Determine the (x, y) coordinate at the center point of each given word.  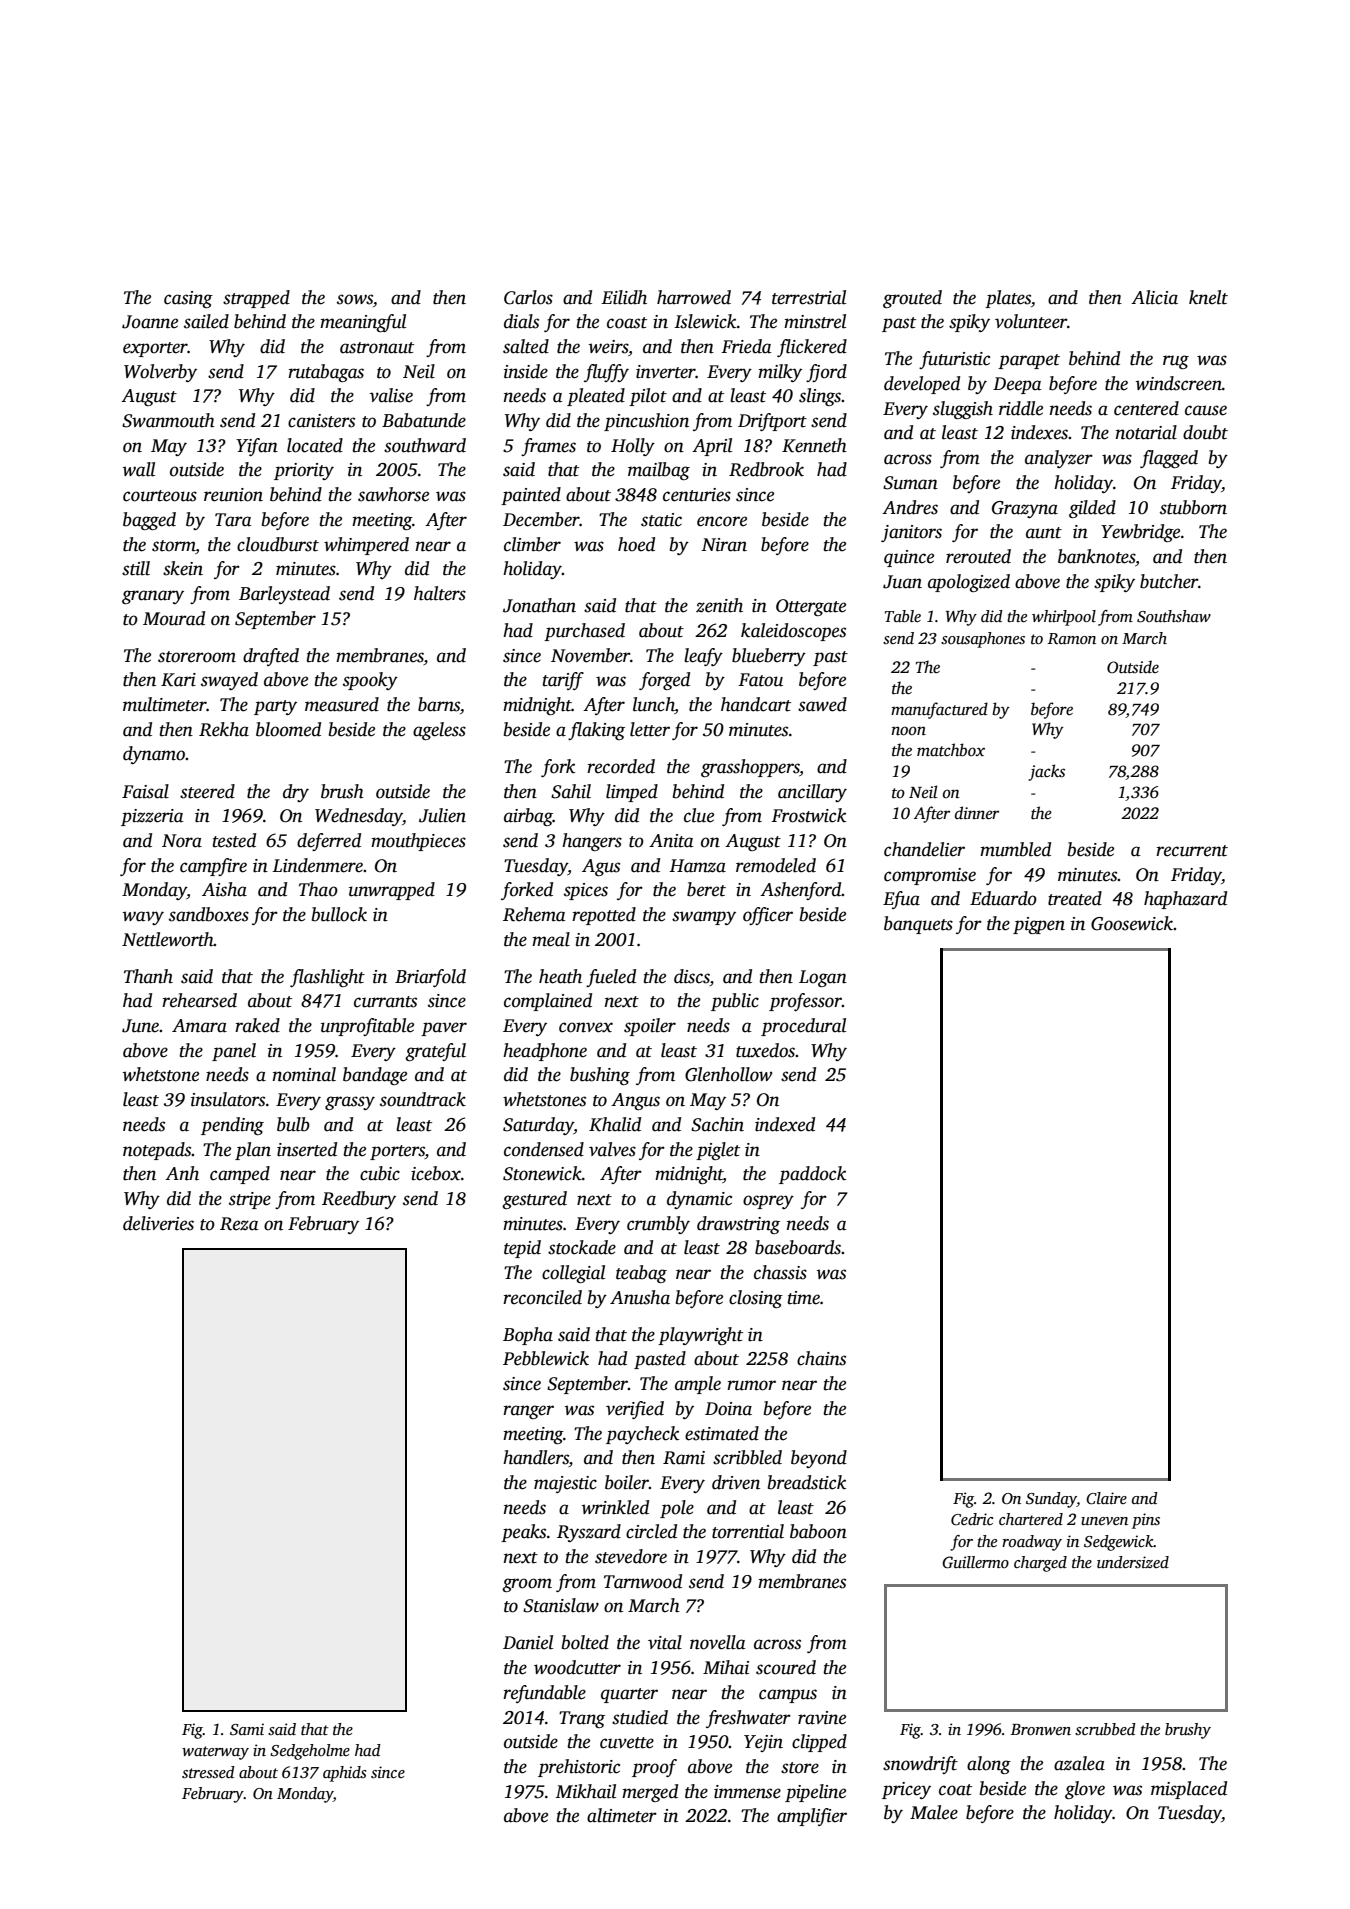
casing (188, 299)
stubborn (1193, 507)
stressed (208, 1772)
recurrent (1192, 851)
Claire (1106, 1498)
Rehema (534, 914)
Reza (239, 1224)
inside (526, 371)
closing (756, 1299)
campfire (213, 867)
